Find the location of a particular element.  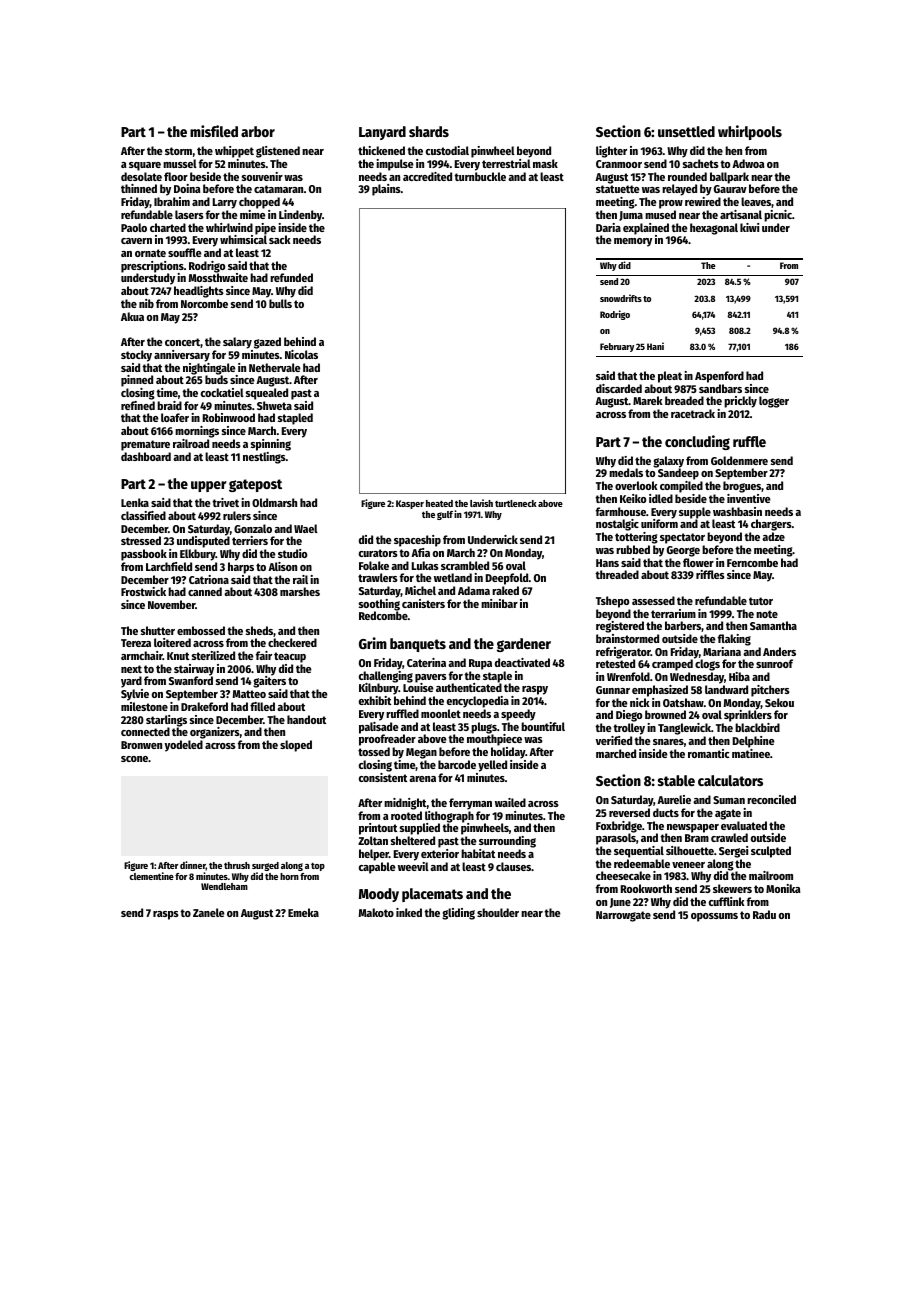

moonlet is located at coordinates (441, 713).
